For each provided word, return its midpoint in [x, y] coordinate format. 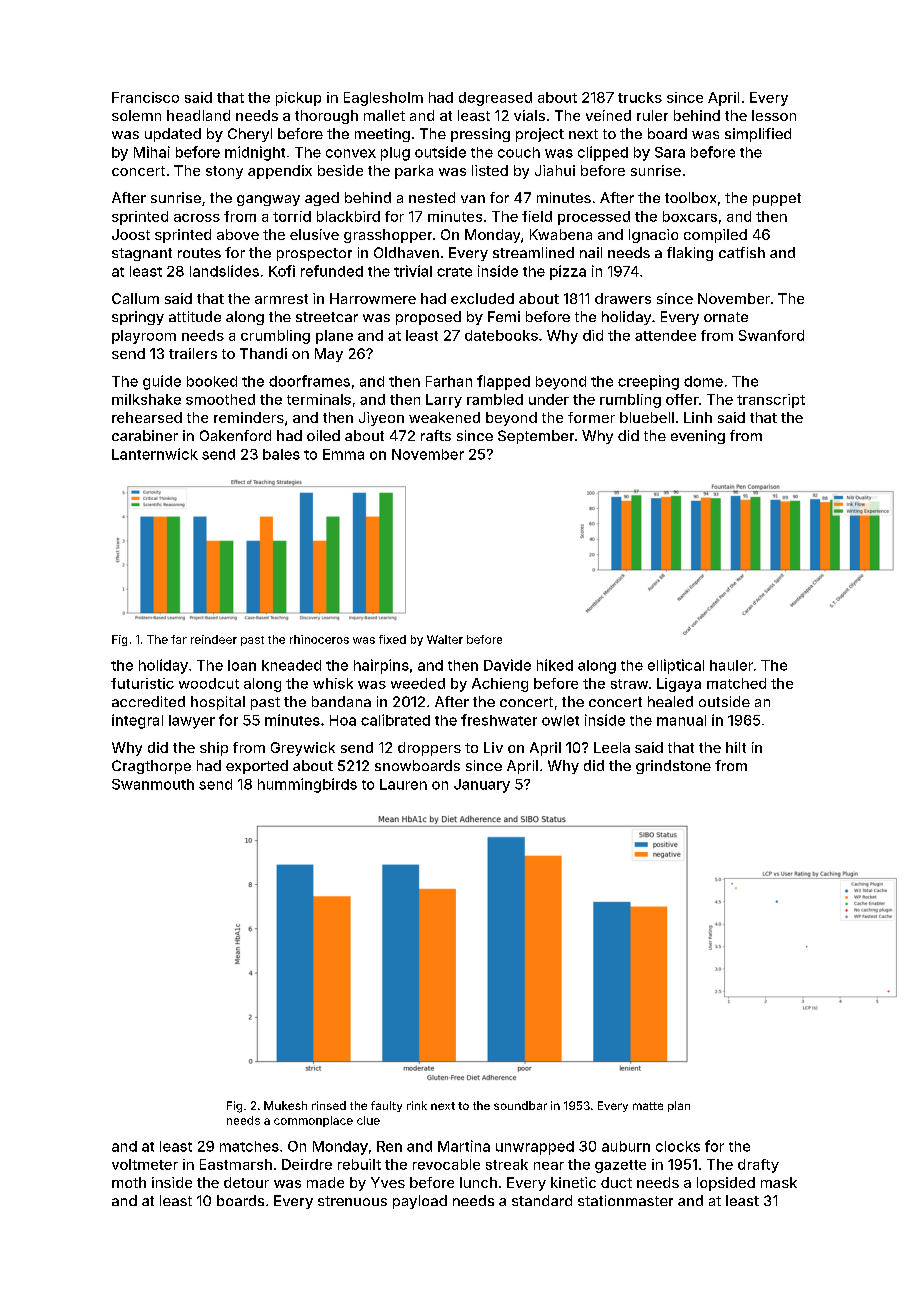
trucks [640, 97]
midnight [255, 153]
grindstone [673, 767]
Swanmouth [153, 784]
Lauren [403, 784]
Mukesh [285, 1105]
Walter [445, 639]
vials [529, 115]
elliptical [676, 666]
